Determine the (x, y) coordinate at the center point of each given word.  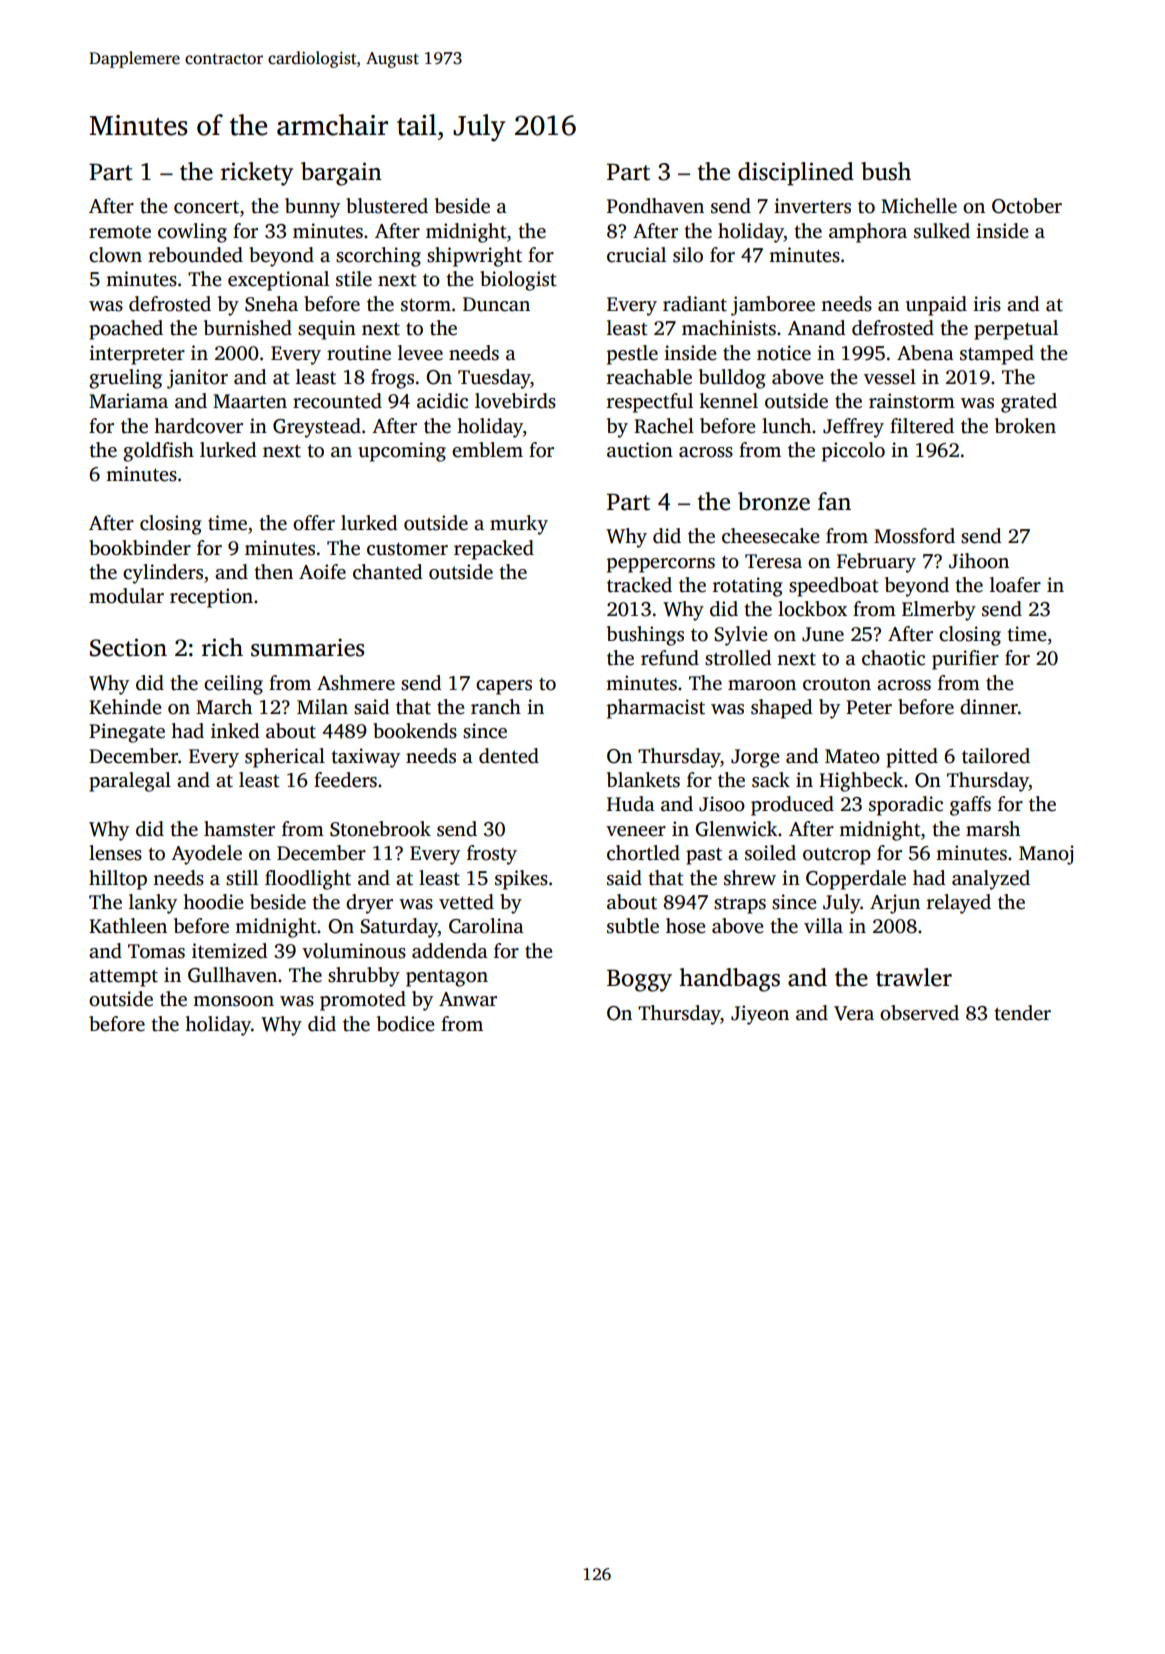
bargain (341, 174)
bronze (774, 501)
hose (686, 926)
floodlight (308, 880)
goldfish (158, 452)
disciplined (796, 174)
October (1027, 206)
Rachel (664, 426)
